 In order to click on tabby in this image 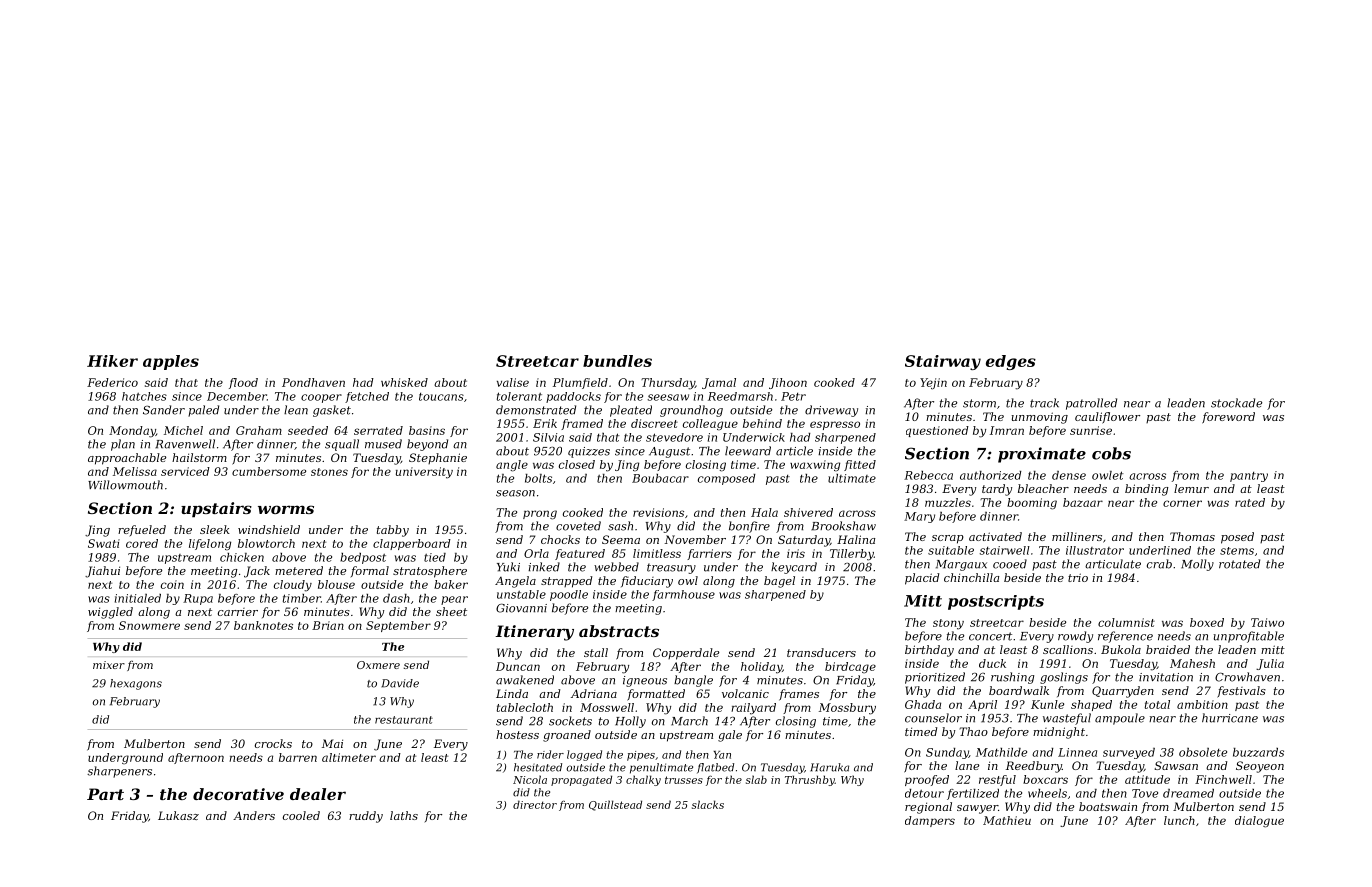, I will do `click(393, 531)`.
